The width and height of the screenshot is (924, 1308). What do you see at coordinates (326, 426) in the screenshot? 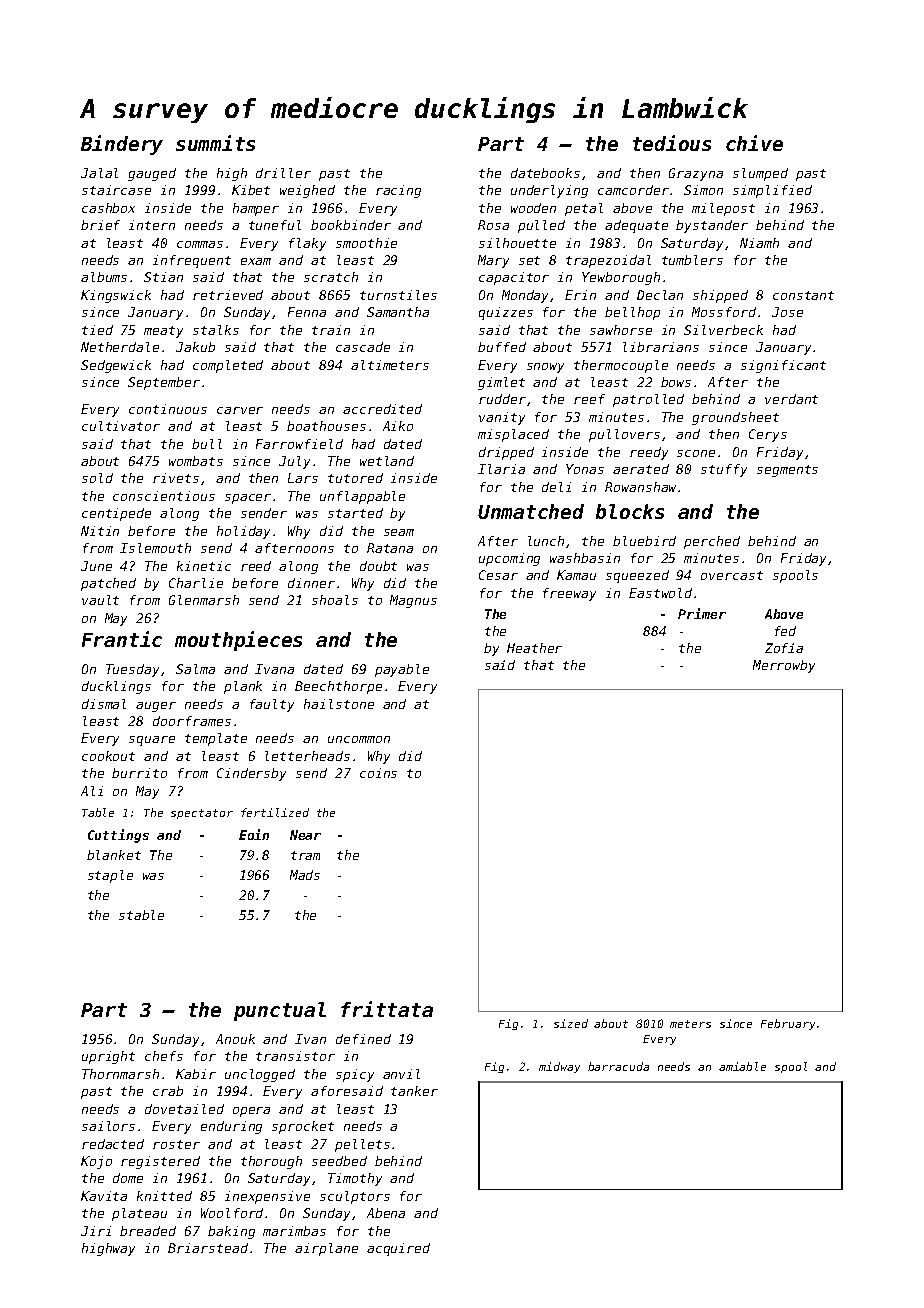
I see `boathouses` at bounding box center [326, 426].
